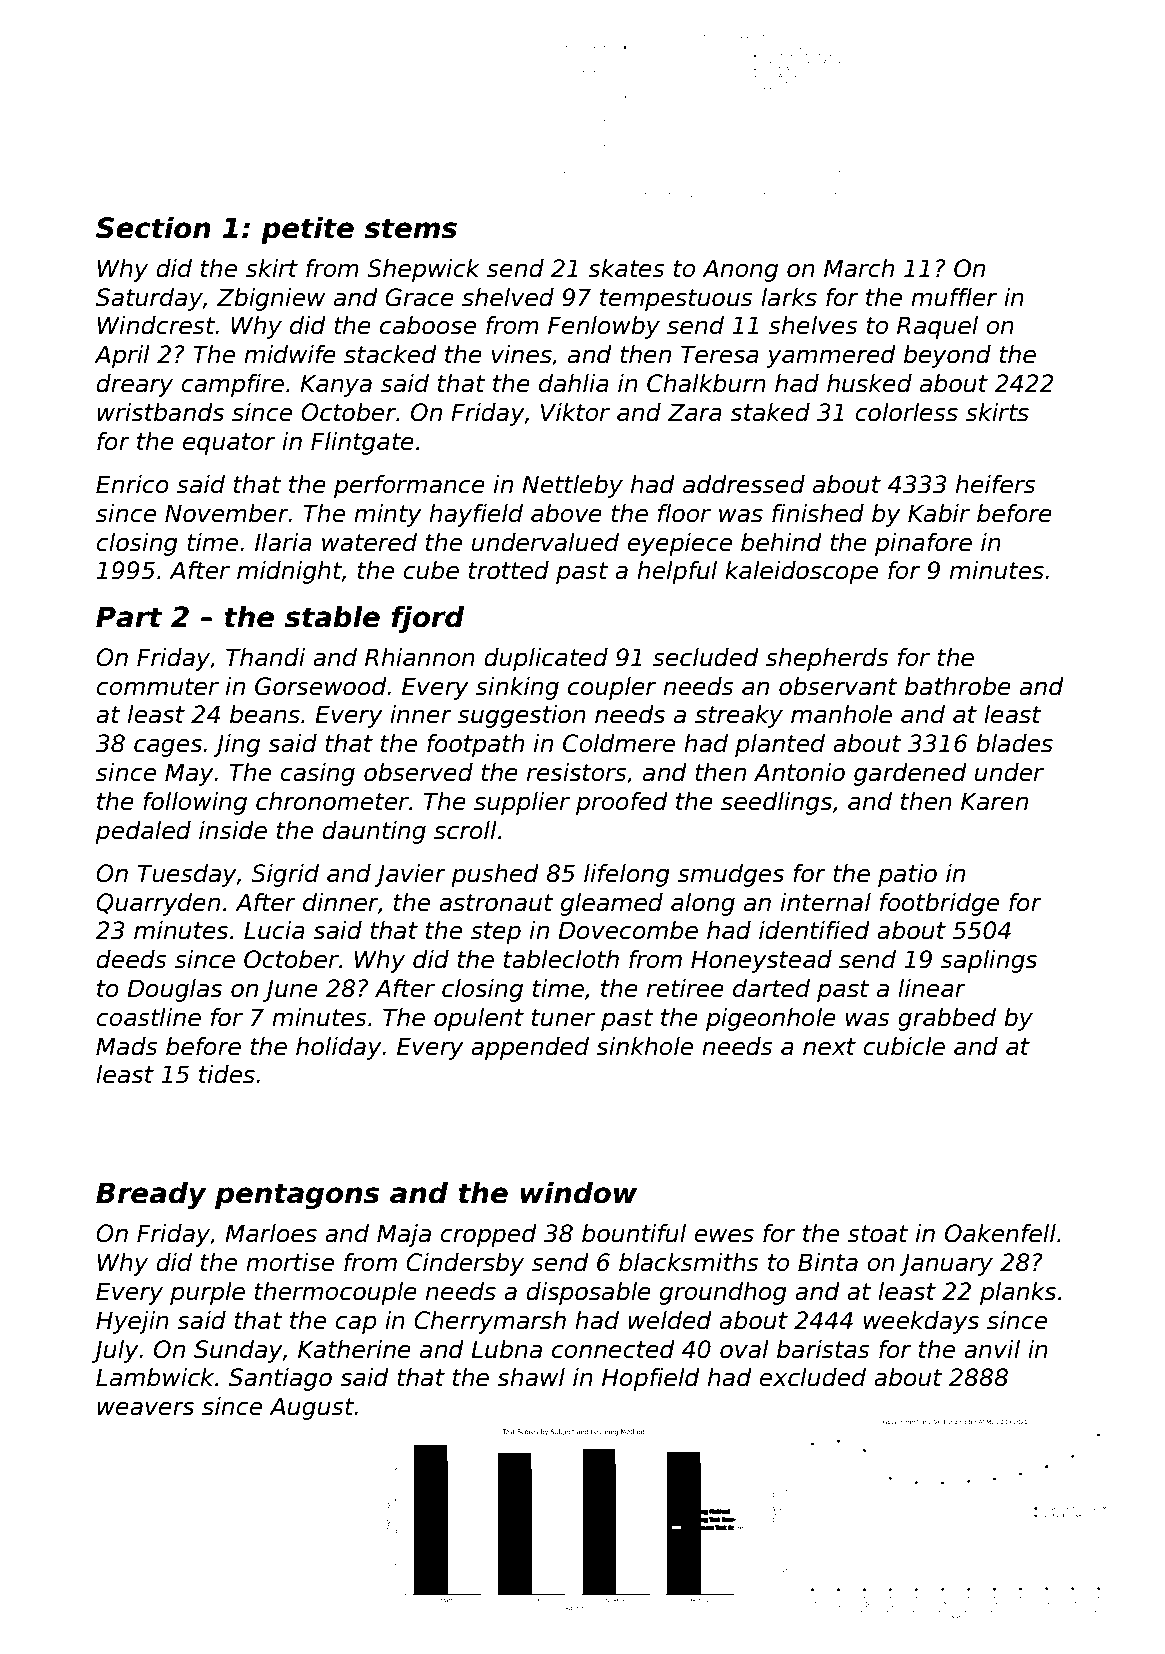  What do you see at coordinates (651, 1379) in the screenshot?
I see `Hopfield` at bounding box center [651, 1379].
